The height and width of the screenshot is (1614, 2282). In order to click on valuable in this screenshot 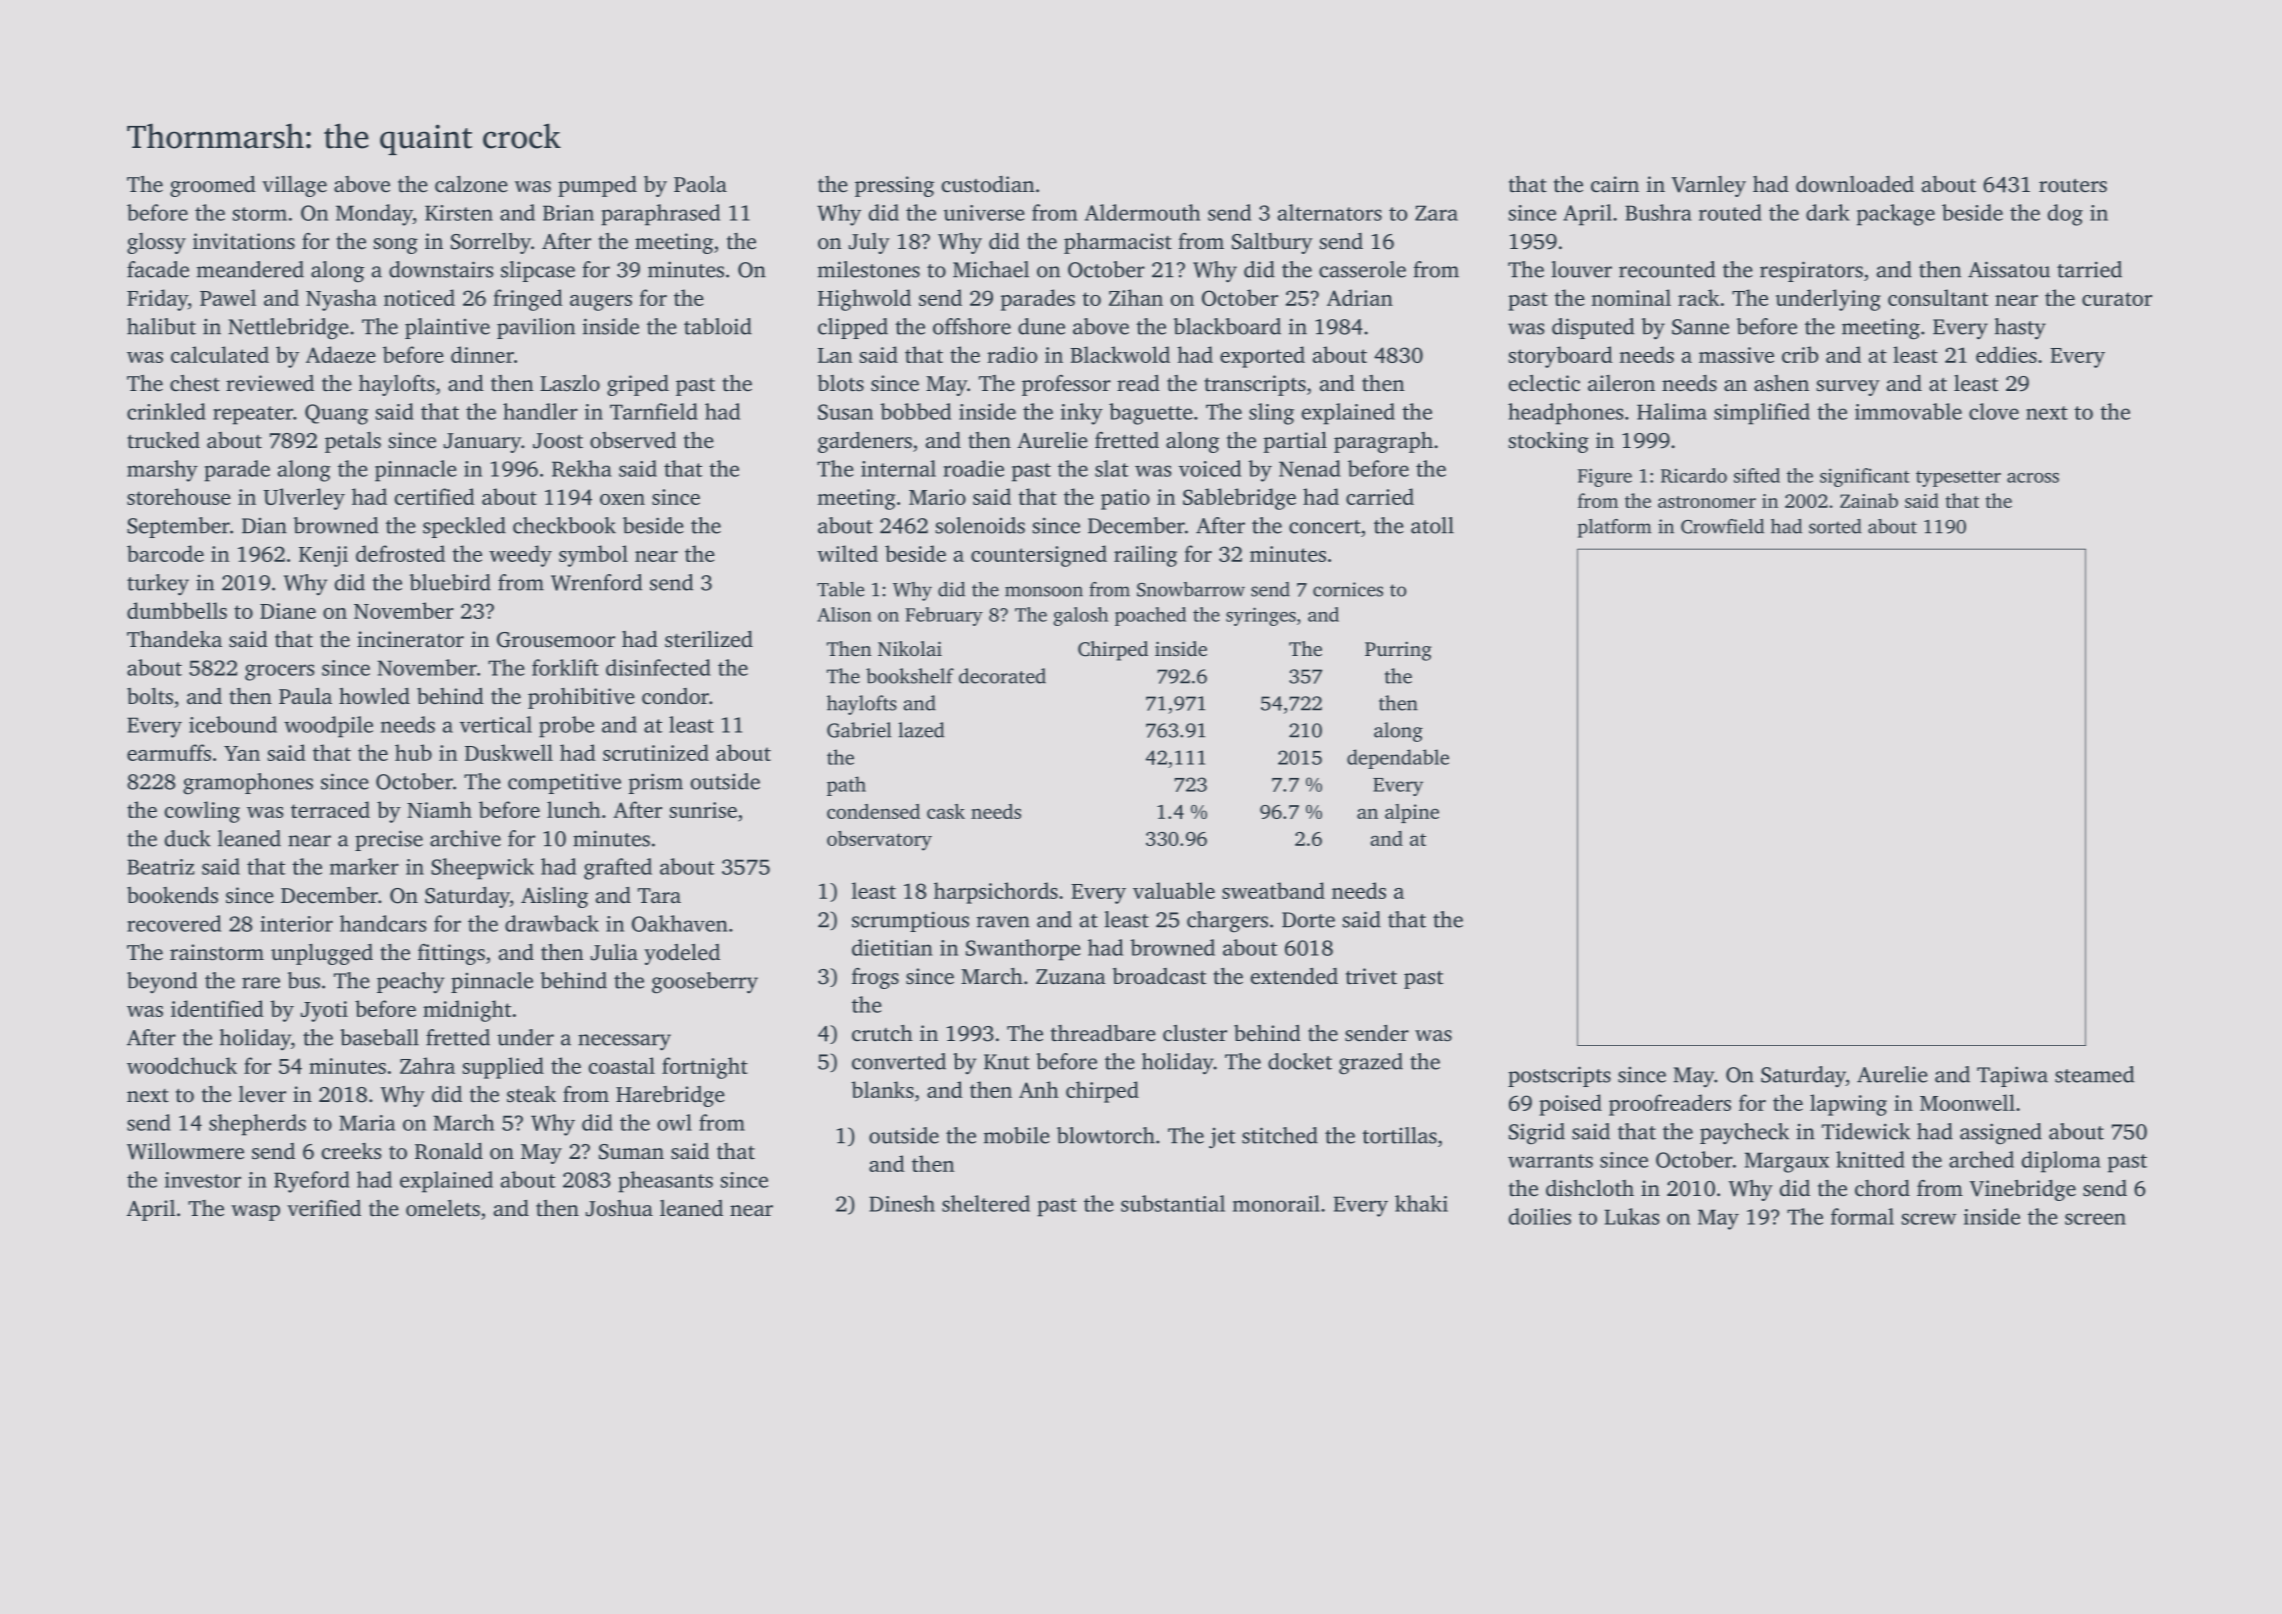, I will do `click(1174, 890)`.
